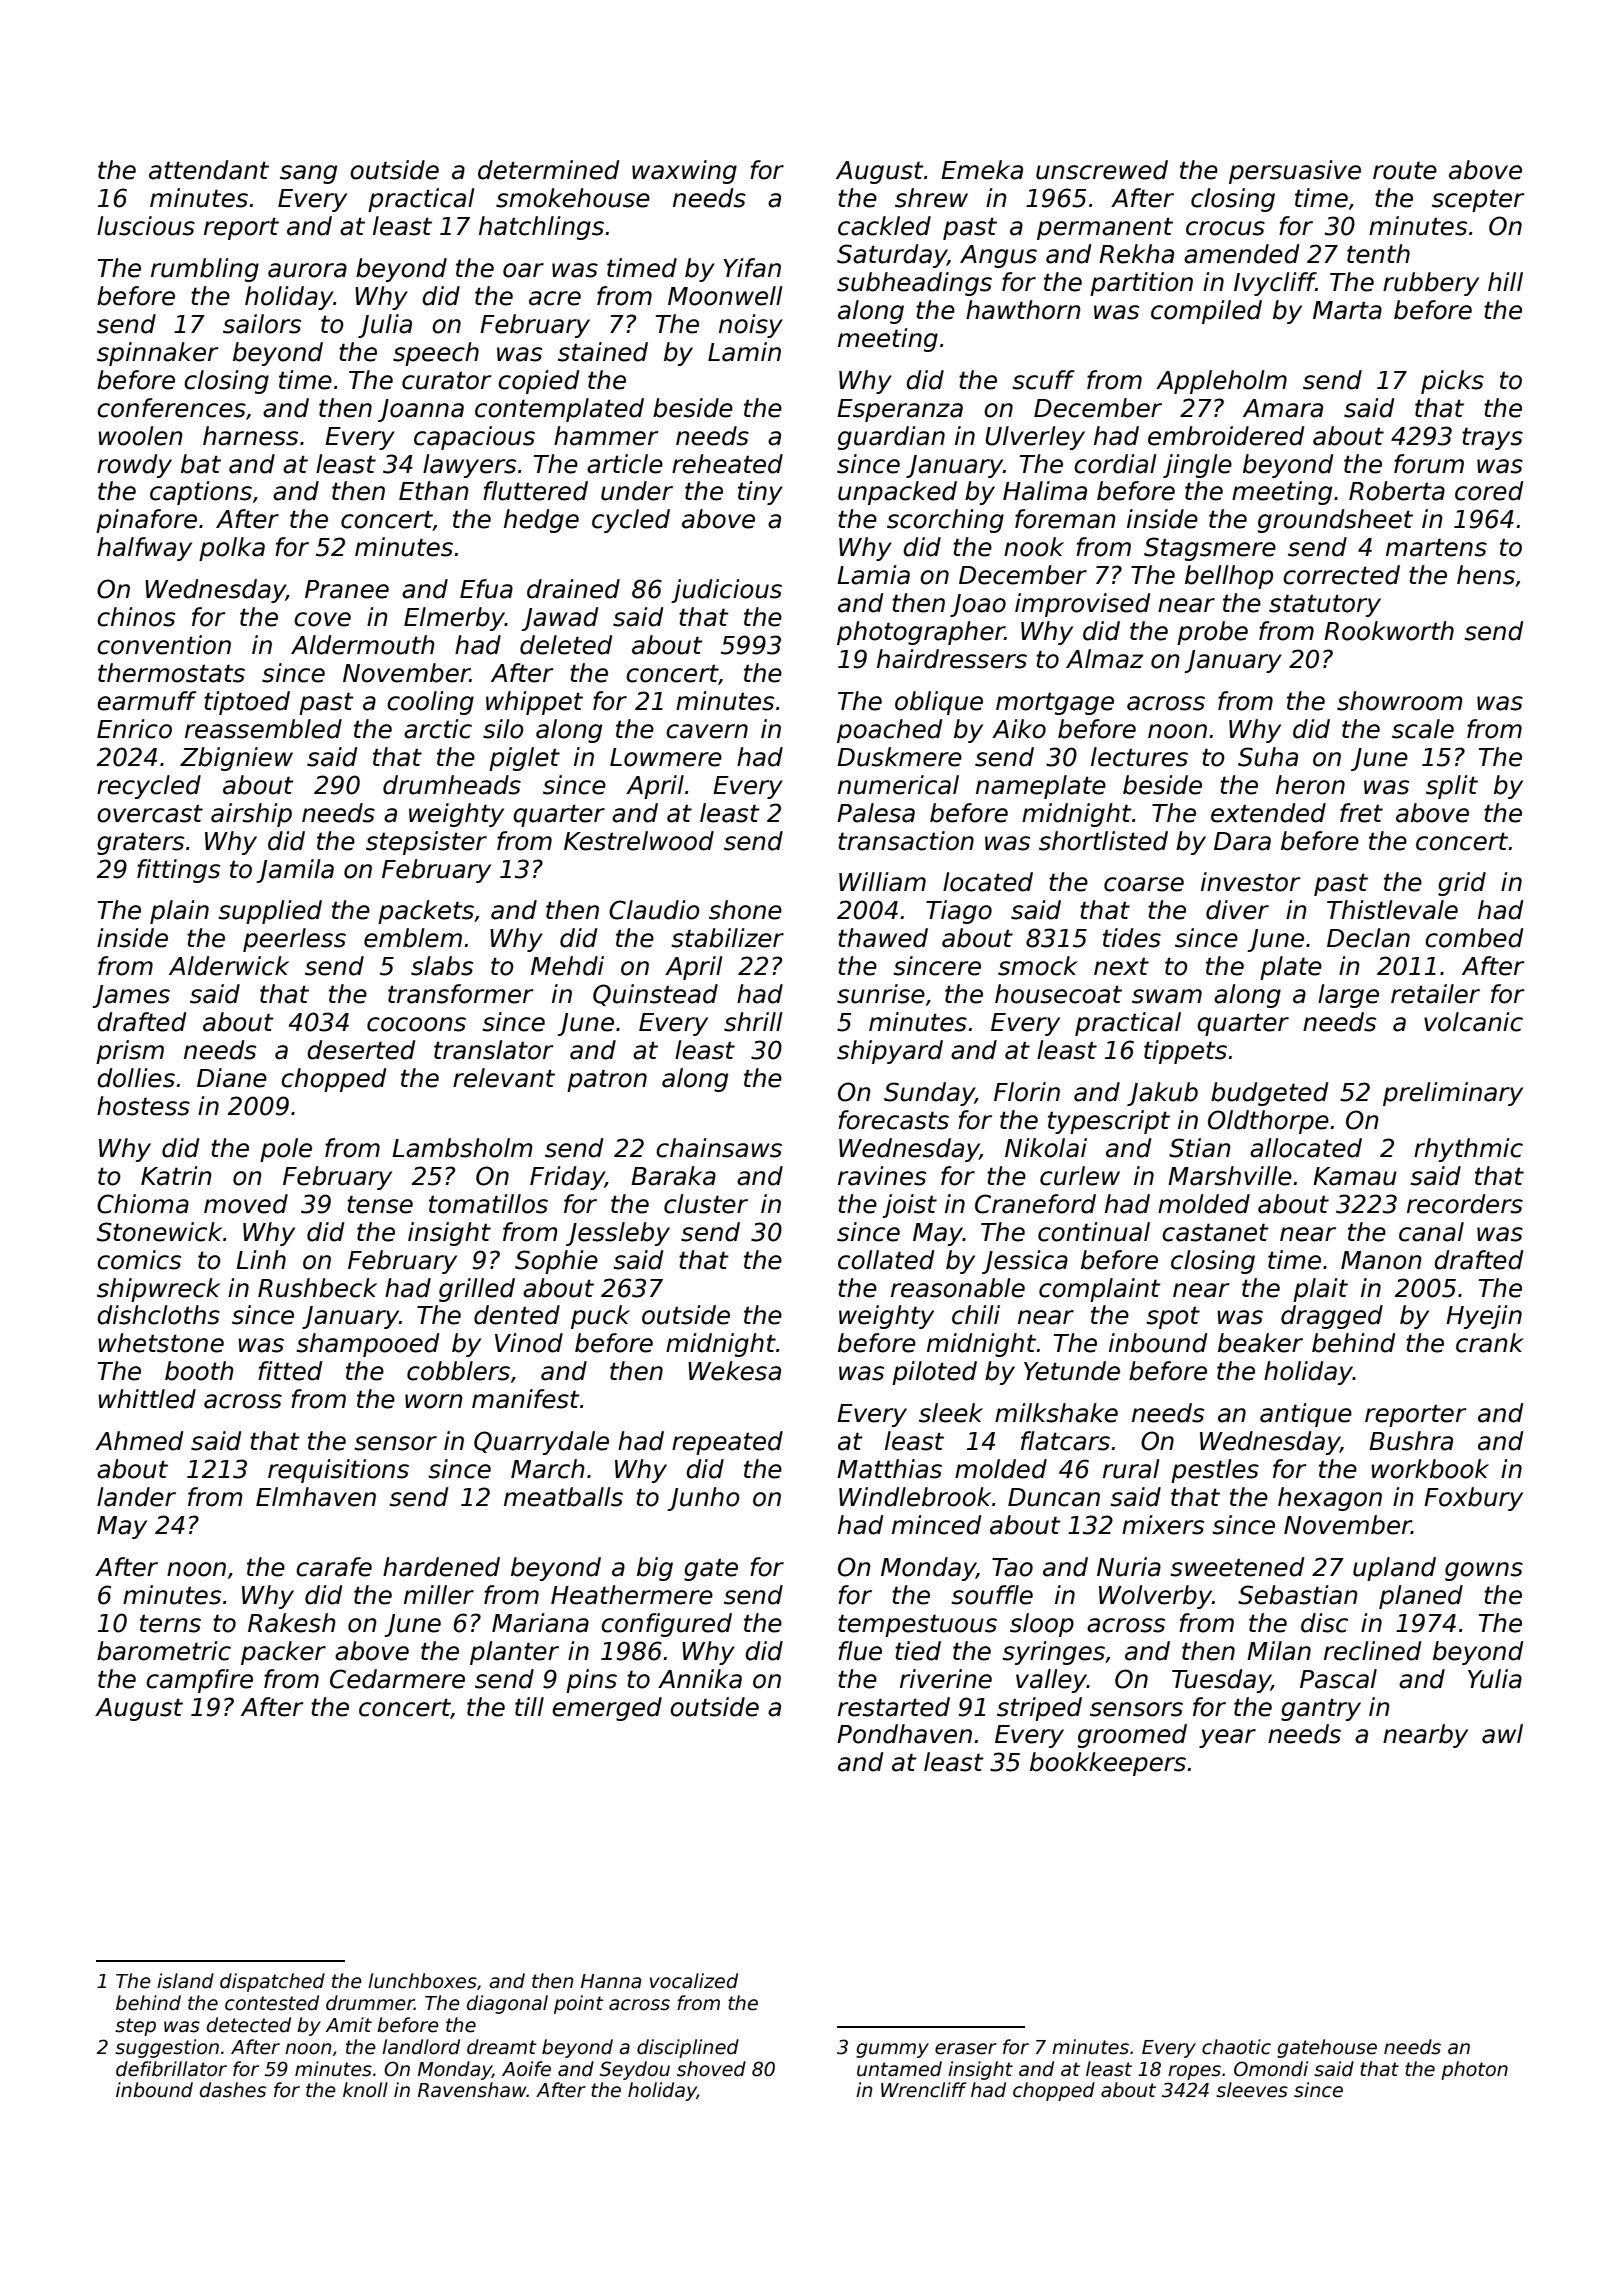 This screenshot has width=1620, height=2292. Describe the element at coordinates (694, 1981) in the screenshot. I see `vocalized` at that location.
